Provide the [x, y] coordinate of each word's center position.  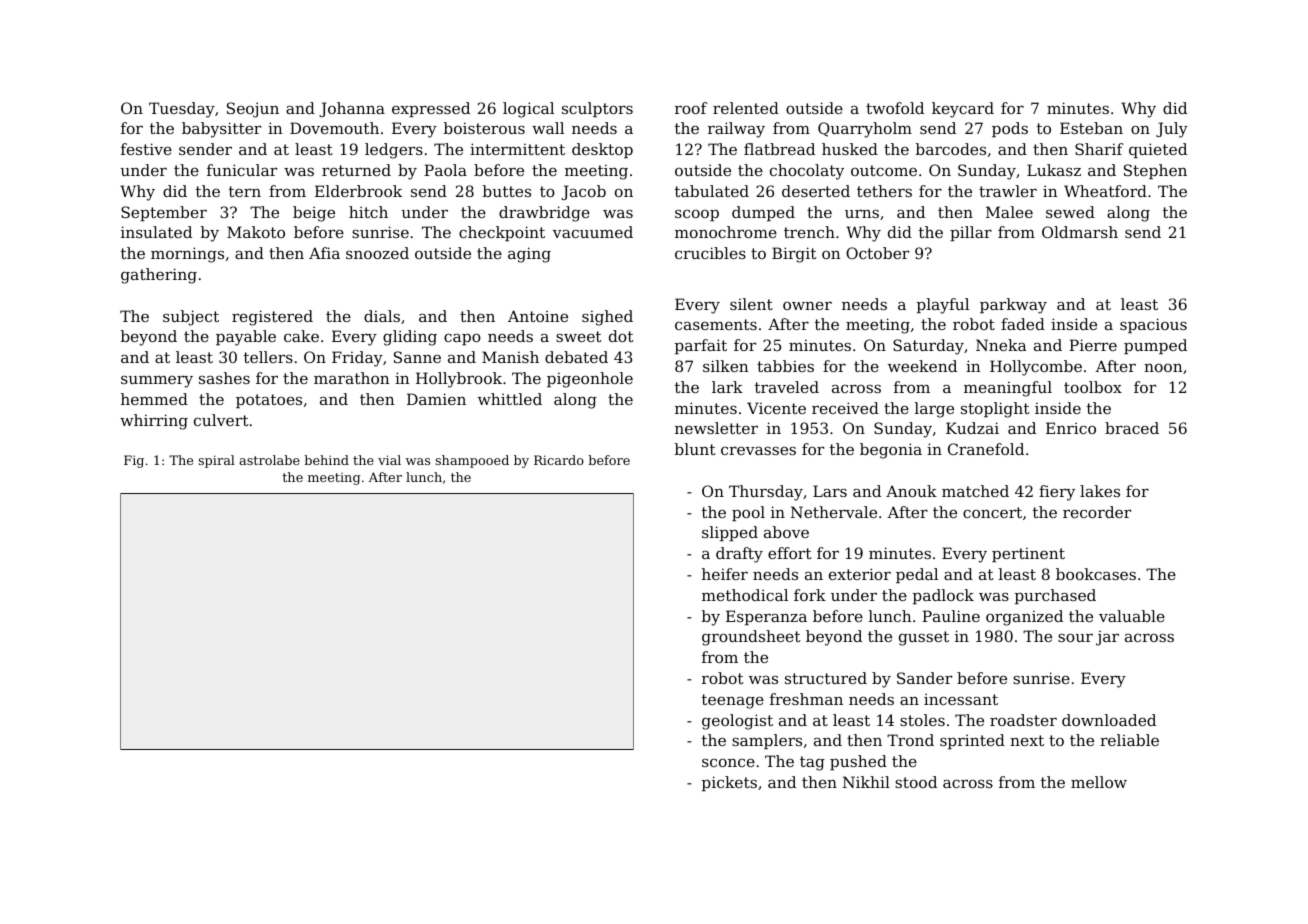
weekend [922, 366]
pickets [729, 783]
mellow [1099, 782]
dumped [763, 213]
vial [389, 460]
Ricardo [559, 460]
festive [146, 149]
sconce [728, 762]
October [877, 253]
